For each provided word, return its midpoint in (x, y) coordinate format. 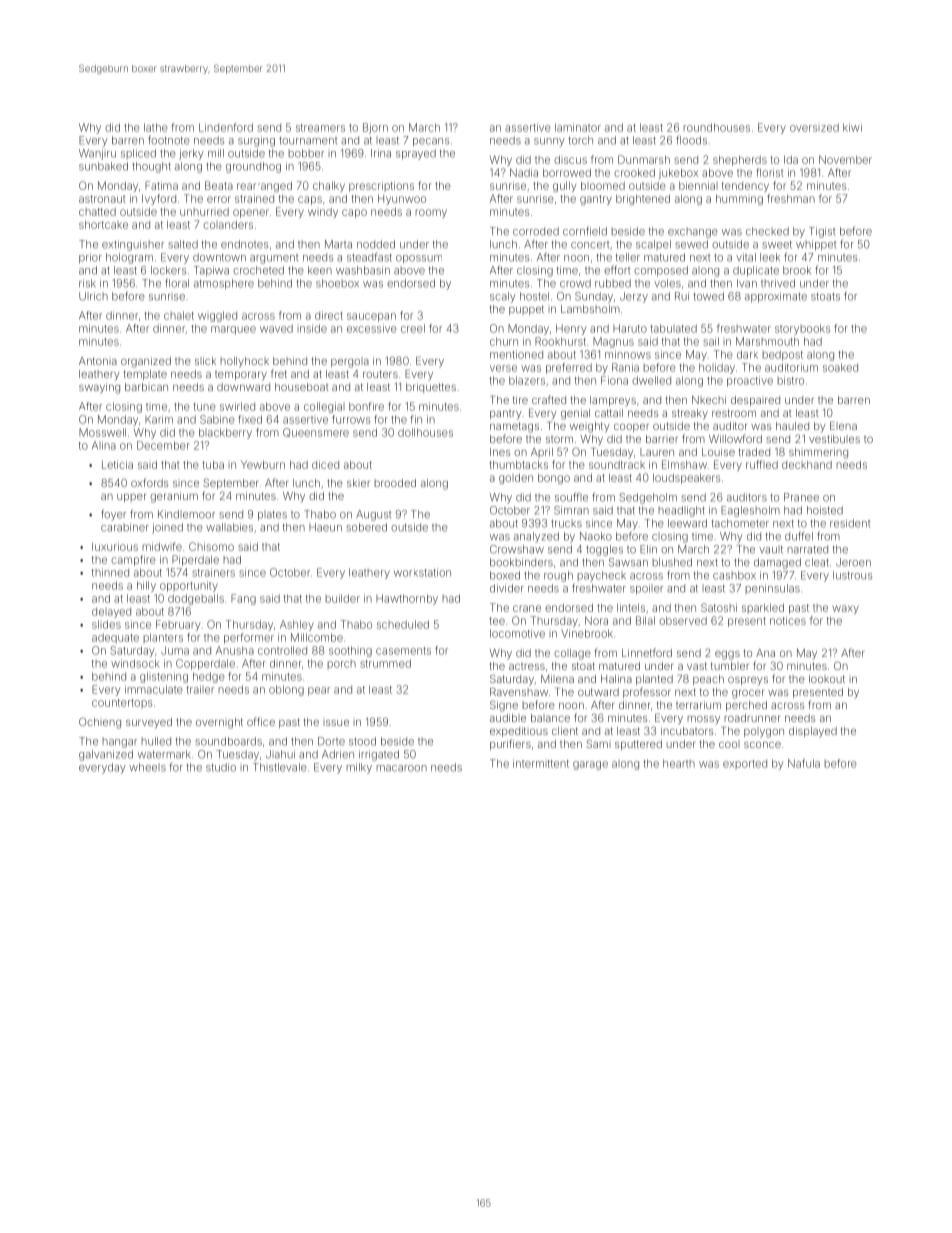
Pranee (801, 497)
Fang (243, 599)
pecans (431, 142)
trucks (566, 523)
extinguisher (133, 245)
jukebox (678, 174)
